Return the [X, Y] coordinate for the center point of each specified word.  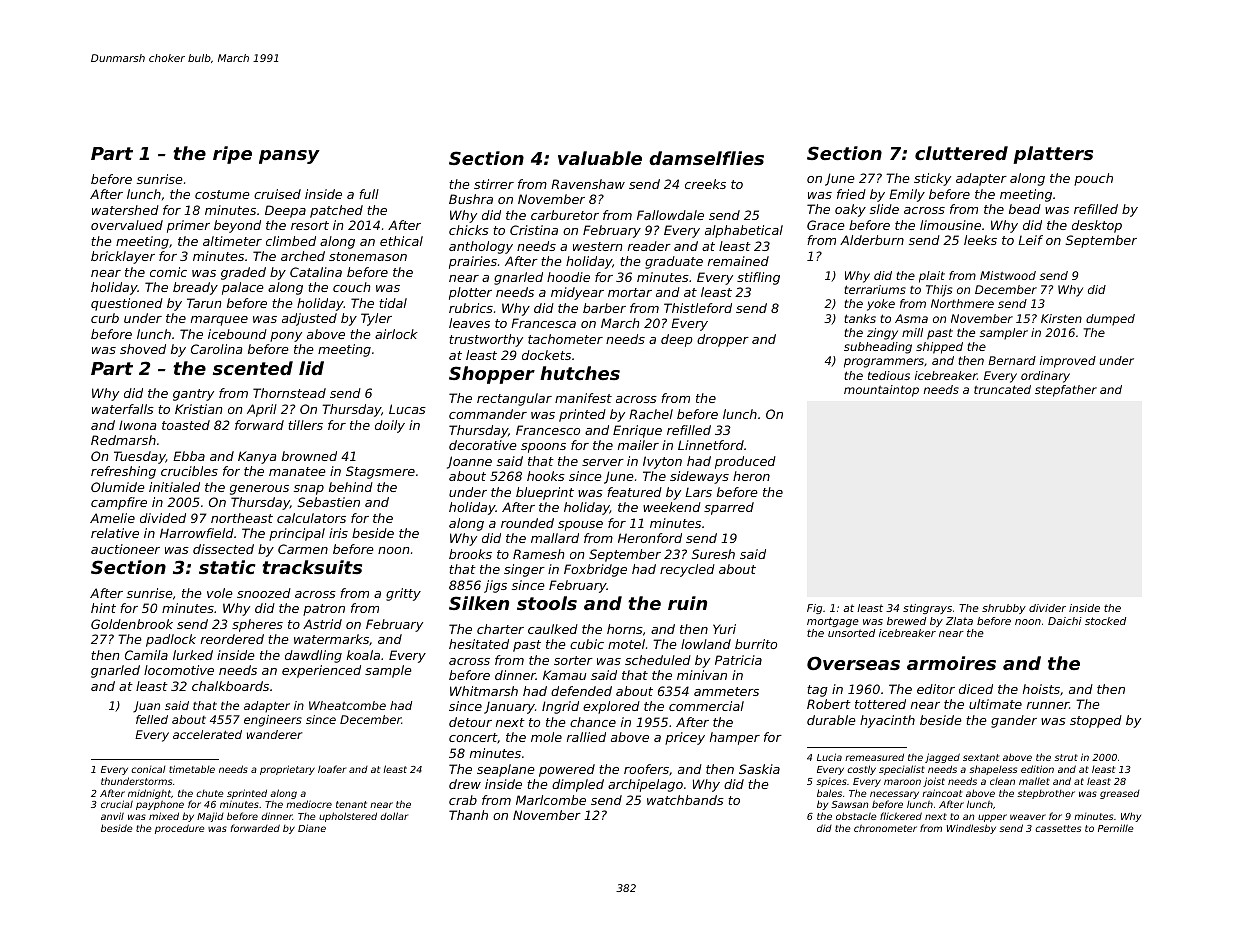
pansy [289, 157]
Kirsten [1061, 318]
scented [253, 368]
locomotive [179, 670]
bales [829, 793]
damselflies [706, 158]
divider [1047, 608]
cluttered [961, 153]
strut [1066, 757]
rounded [527, 523]
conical [148, 769]
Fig [814, 609]
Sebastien [329, 502]
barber [604, 308]
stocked [1105, 621]
